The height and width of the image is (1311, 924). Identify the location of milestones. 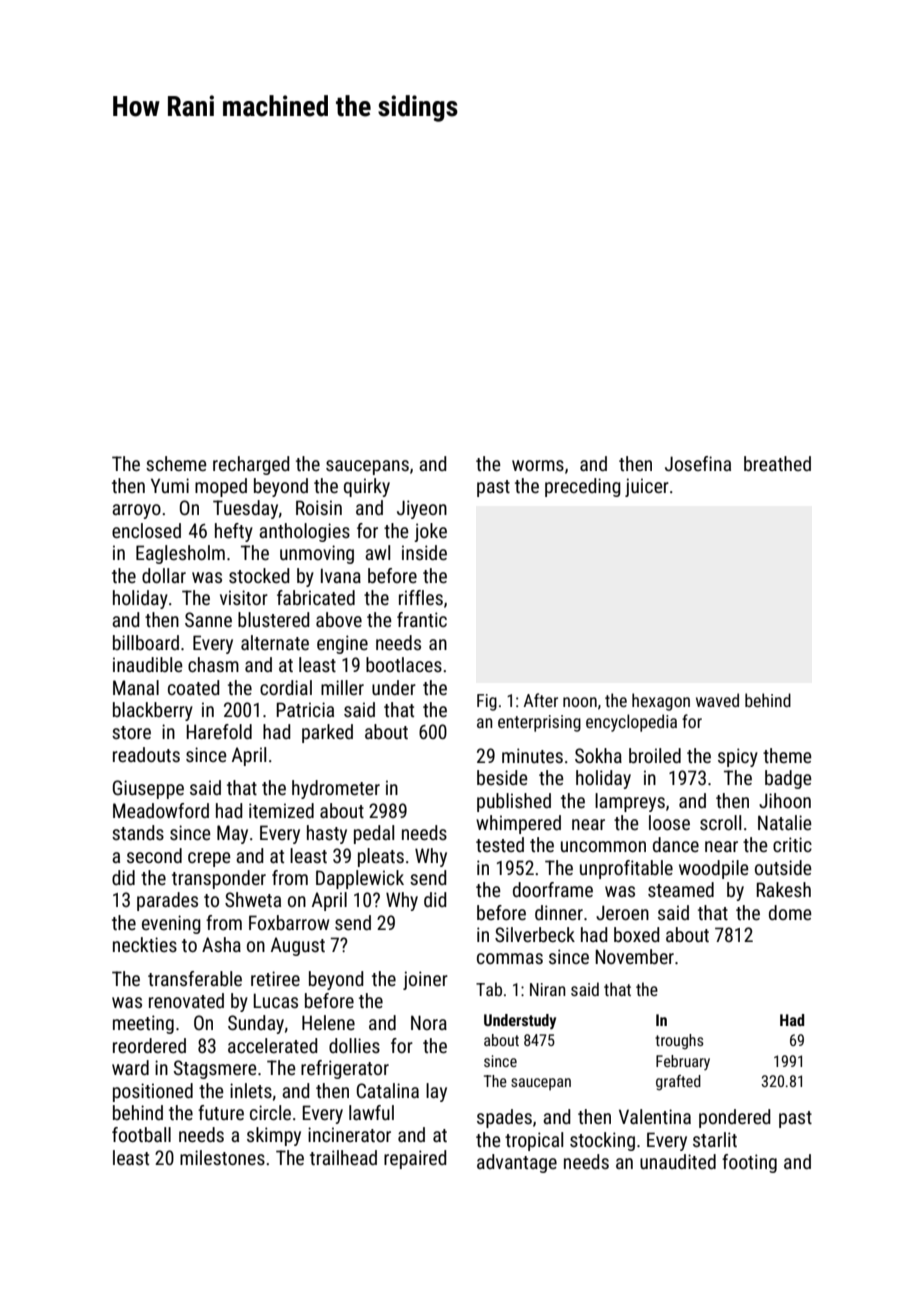
(222, 1157).
